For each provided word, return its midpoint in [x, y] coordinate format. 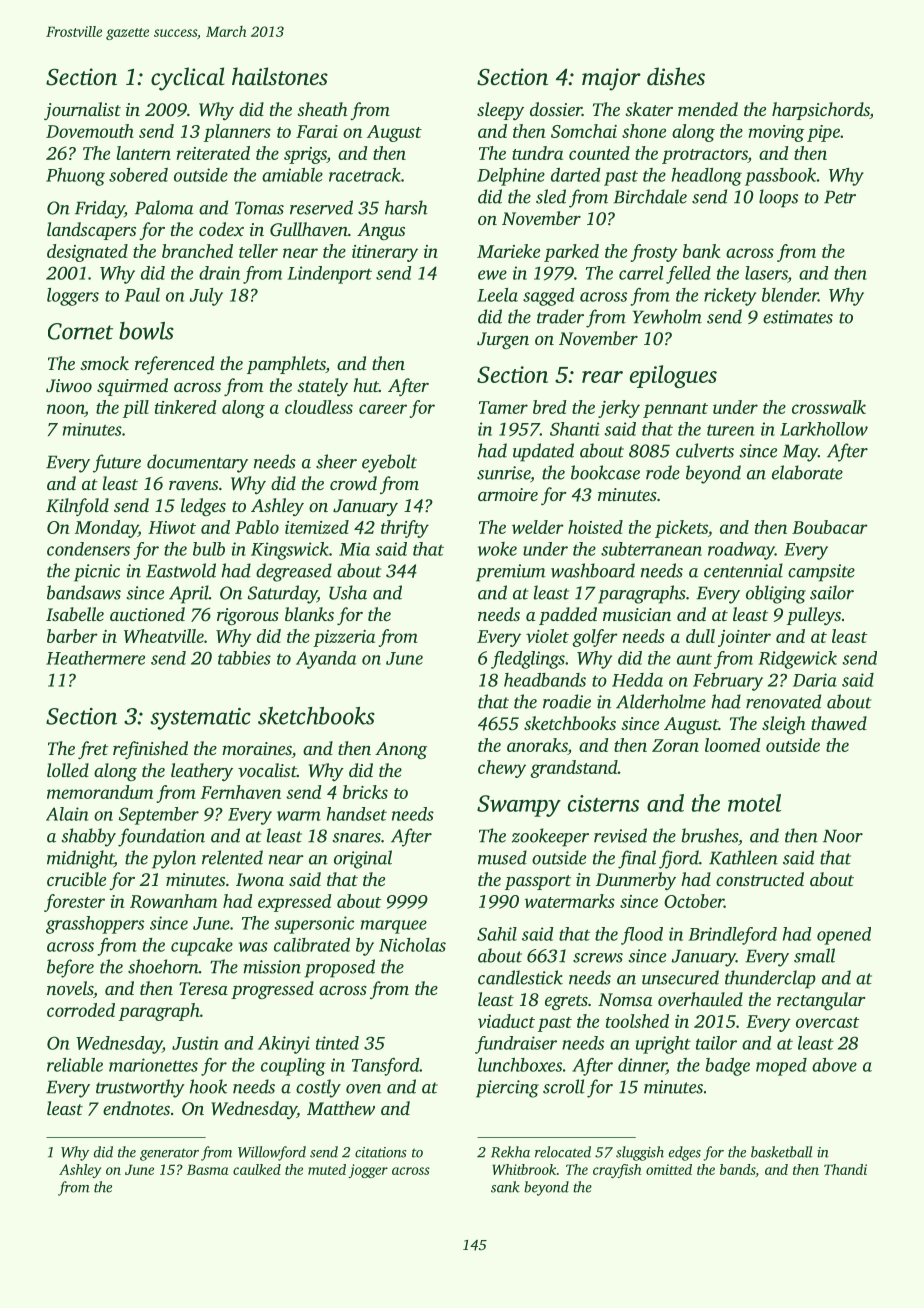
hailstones [280, 76]
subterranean [651, 549]
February [728, 682]
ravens [193, 485]
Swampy [519, 806]
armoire [508, 494]
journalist [82, 111]
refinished [150, 750]
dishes [676, 76]
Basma [207, 1169]
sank [505, 1187]
